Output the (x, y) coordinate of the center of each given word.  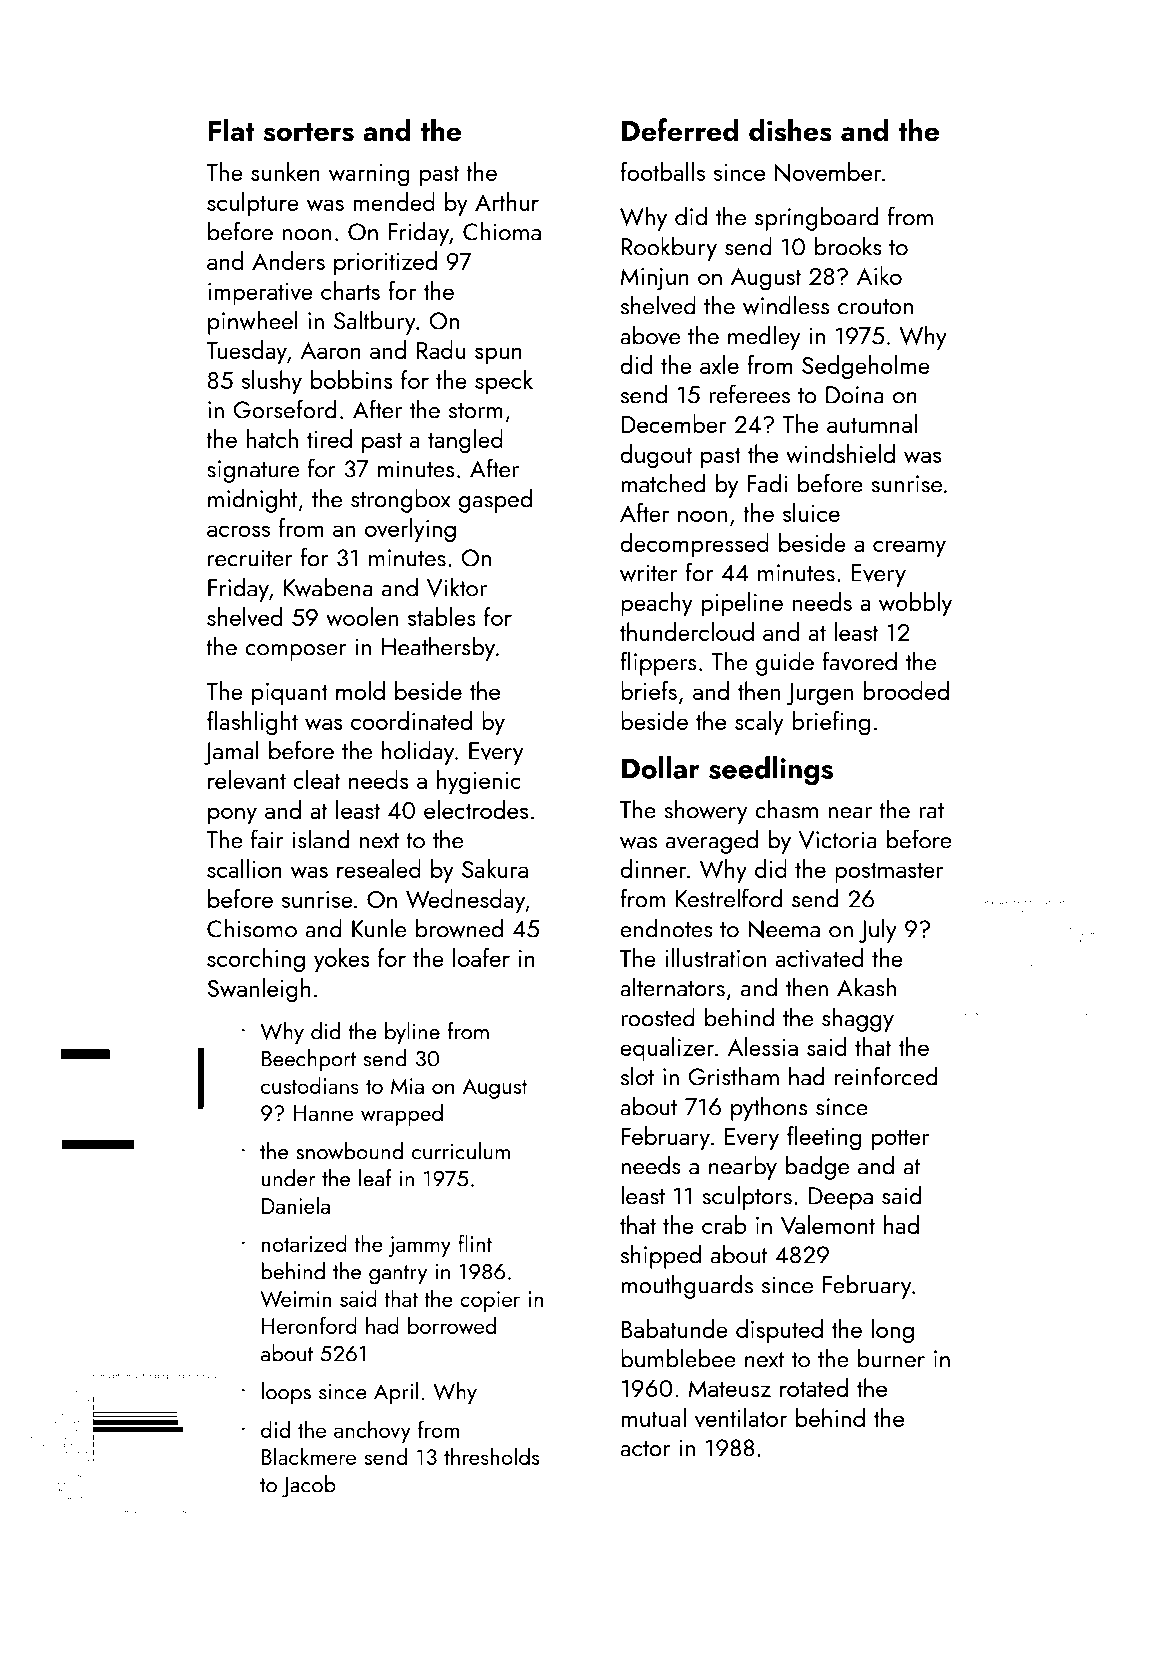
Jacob (309, 1486)
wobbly (915, 604)
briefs (649, 690)
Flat (231, 129)
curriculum (461, 1151)
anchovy (372, 1431)
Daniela (296, 1205)
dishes (790, 130)
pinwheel (253, 322)
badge (817, 1167)
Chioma (502, 231)
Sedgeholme (866, 367)
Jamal (231, 752)
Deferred (680, 129)
